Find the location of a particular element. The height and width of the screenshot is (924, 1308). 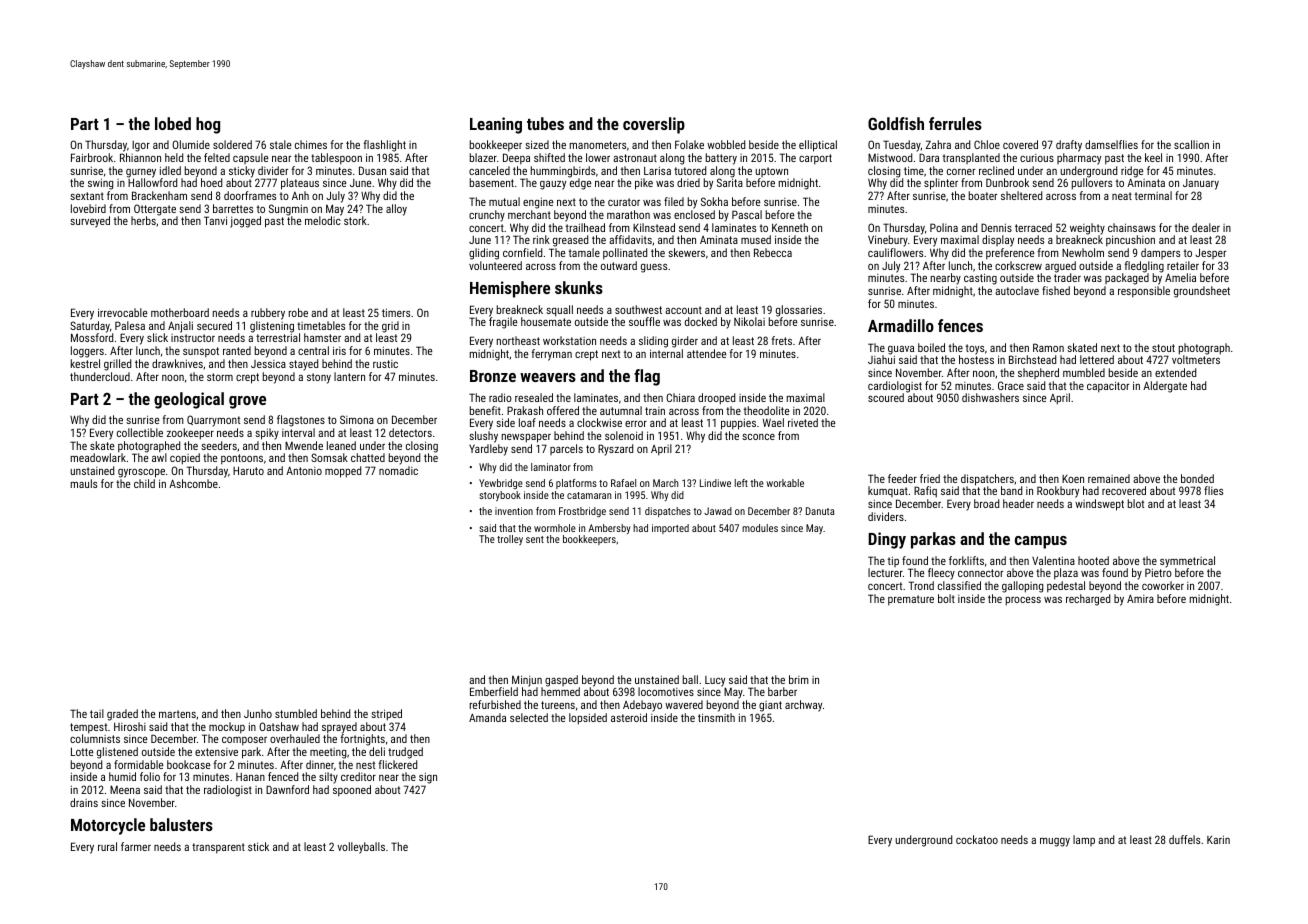

herbs is located at coordinates (143, 220).
